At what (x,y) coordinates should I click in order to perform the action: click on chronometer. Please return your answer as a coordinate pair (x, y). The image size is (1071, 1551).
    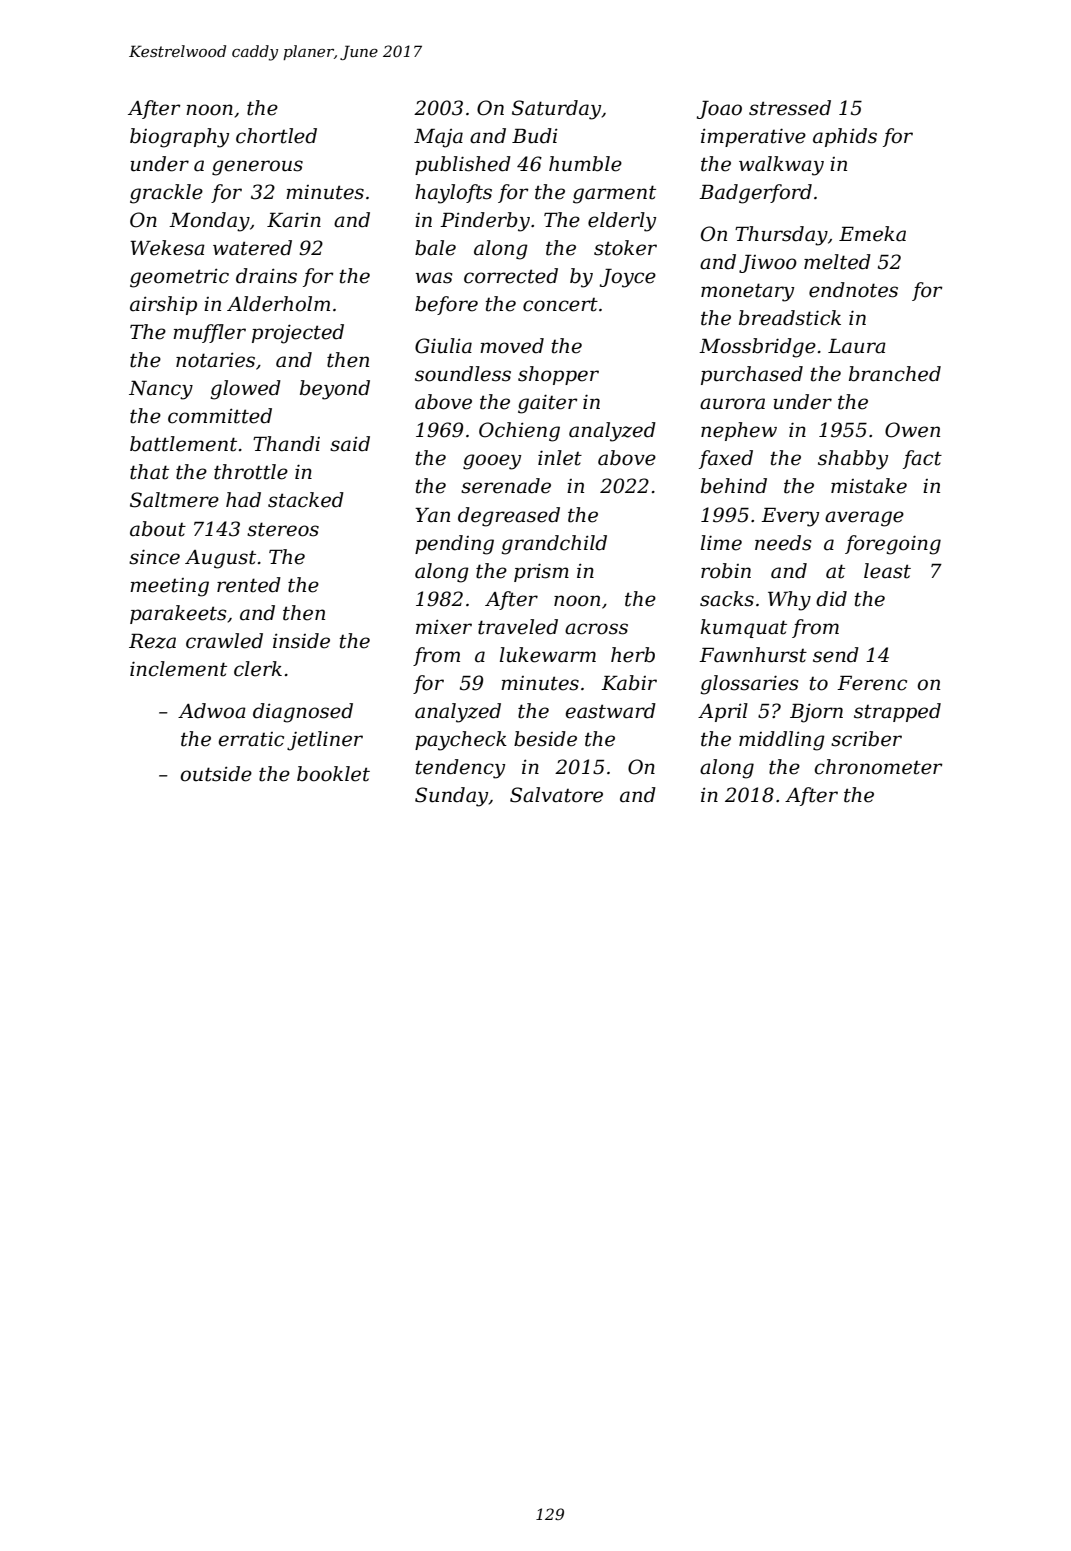
    Looking at the image, I should click on (878, 767).
